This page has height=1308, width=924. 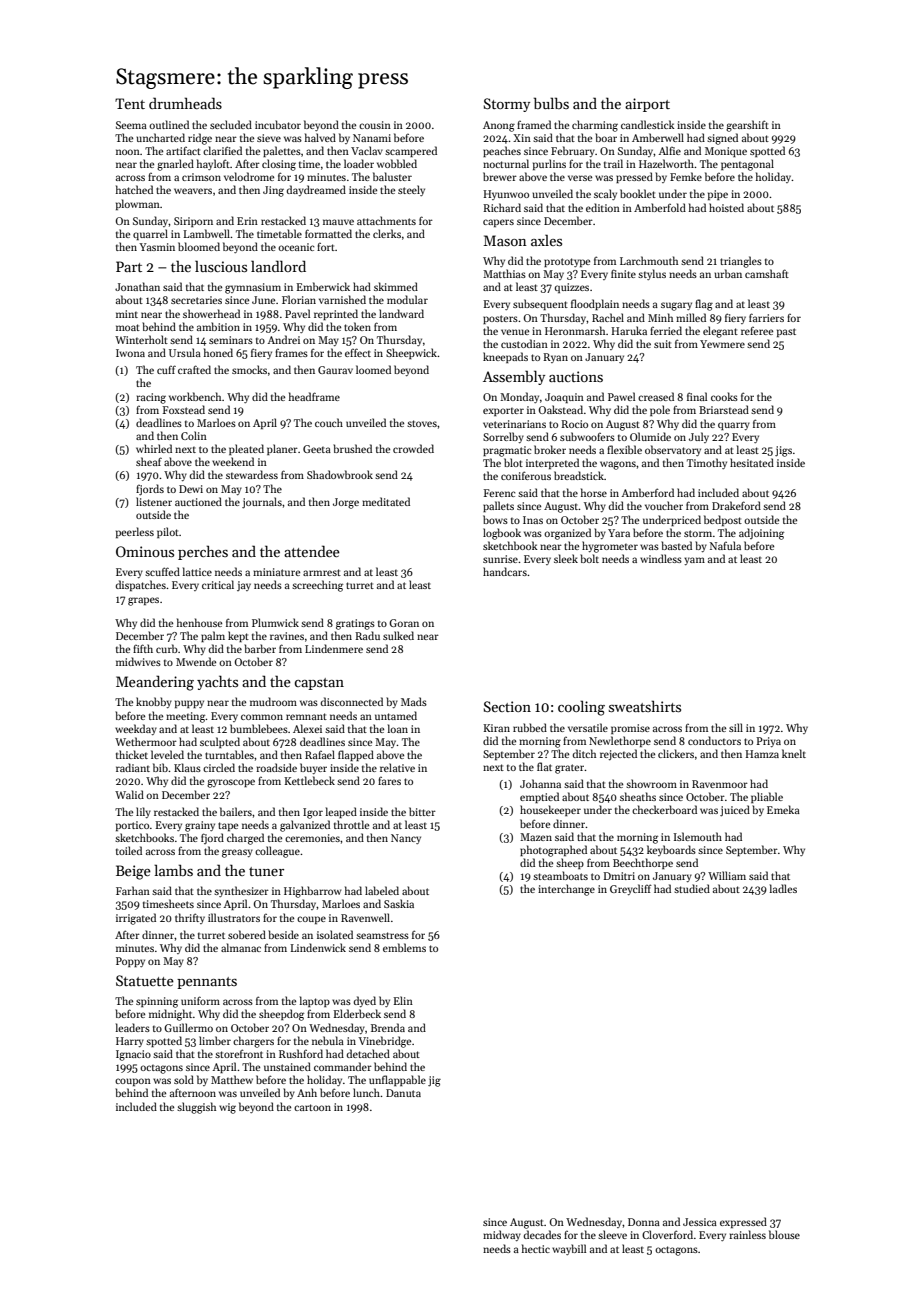 What do you see at coordinates (667, 1234) in the page?
I see `Cloverford` at bounding box center [667, 1234].
